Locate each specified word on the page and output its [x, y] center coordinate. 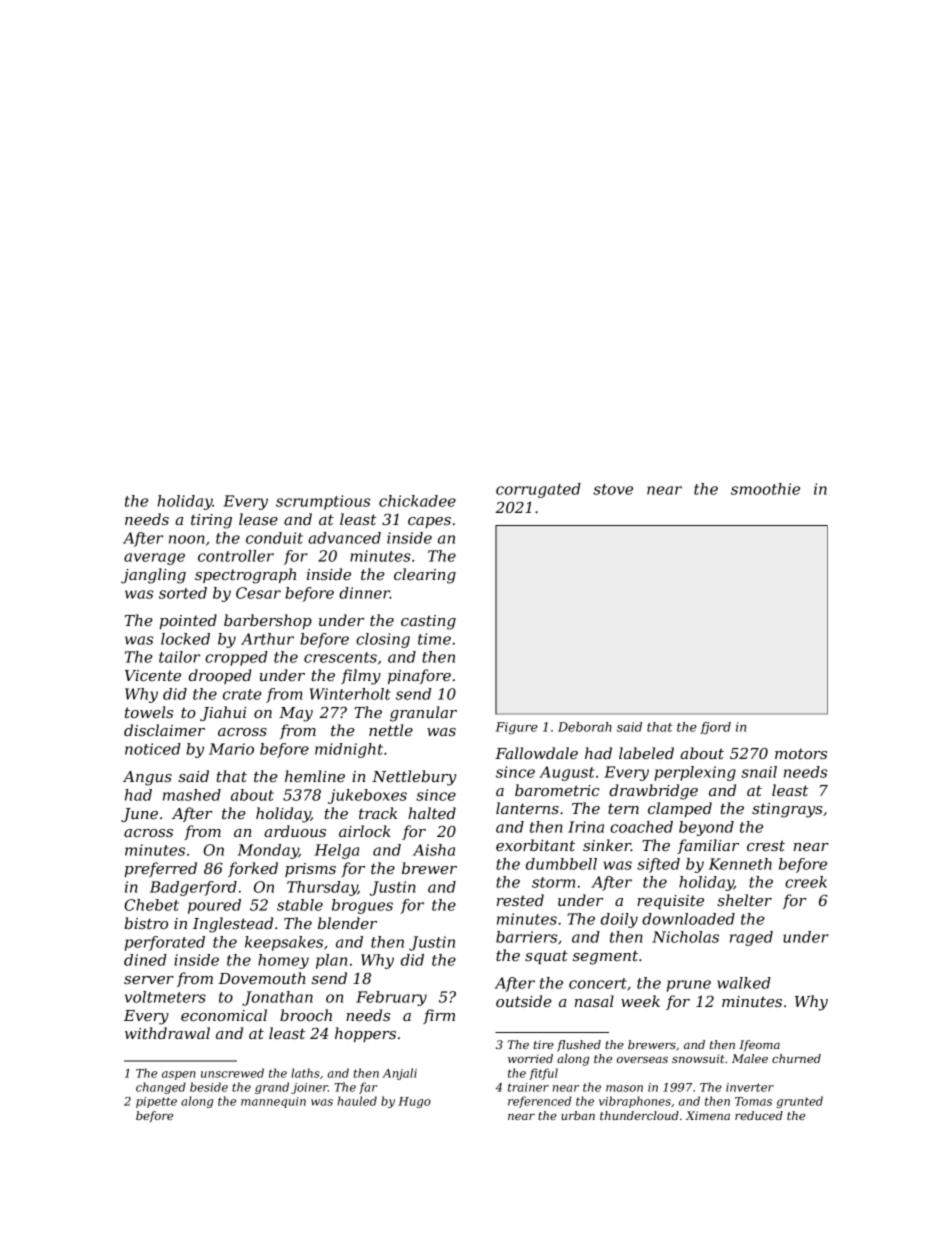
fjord [715, 728]
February [391, 998]
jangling [153, 576]
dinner [364, 593]
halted [432, 813]
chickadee [417, 501]
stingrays [787, 810]
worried [530, 1058]
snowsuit [698, 1058]
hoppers [365, 1034]
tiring [211, 521]
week [640, 1001]
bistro [146, 923]
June [139, 815]
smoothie [765, 489]
